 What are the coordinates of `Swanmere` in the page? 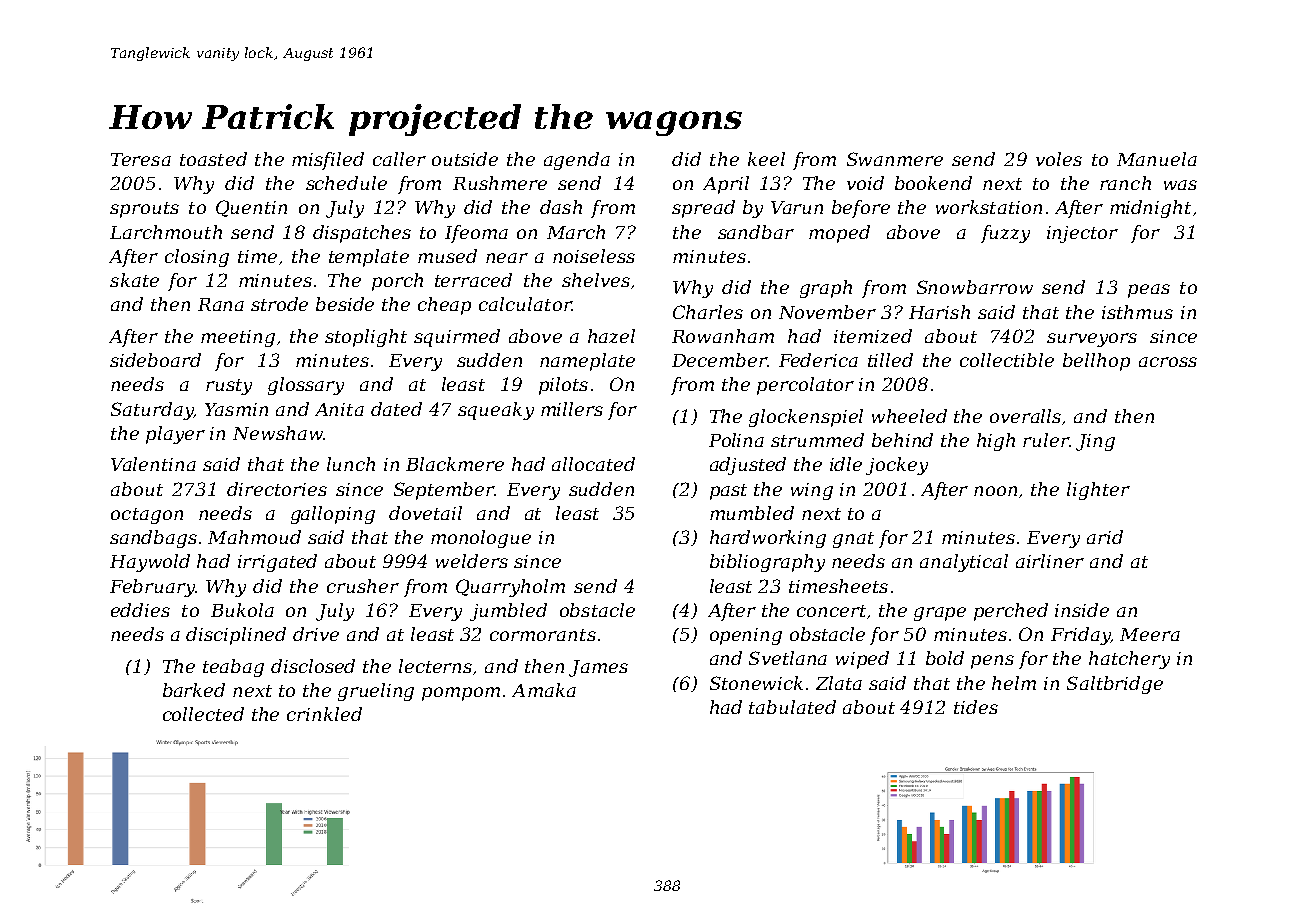 It's located at (895, 159).
